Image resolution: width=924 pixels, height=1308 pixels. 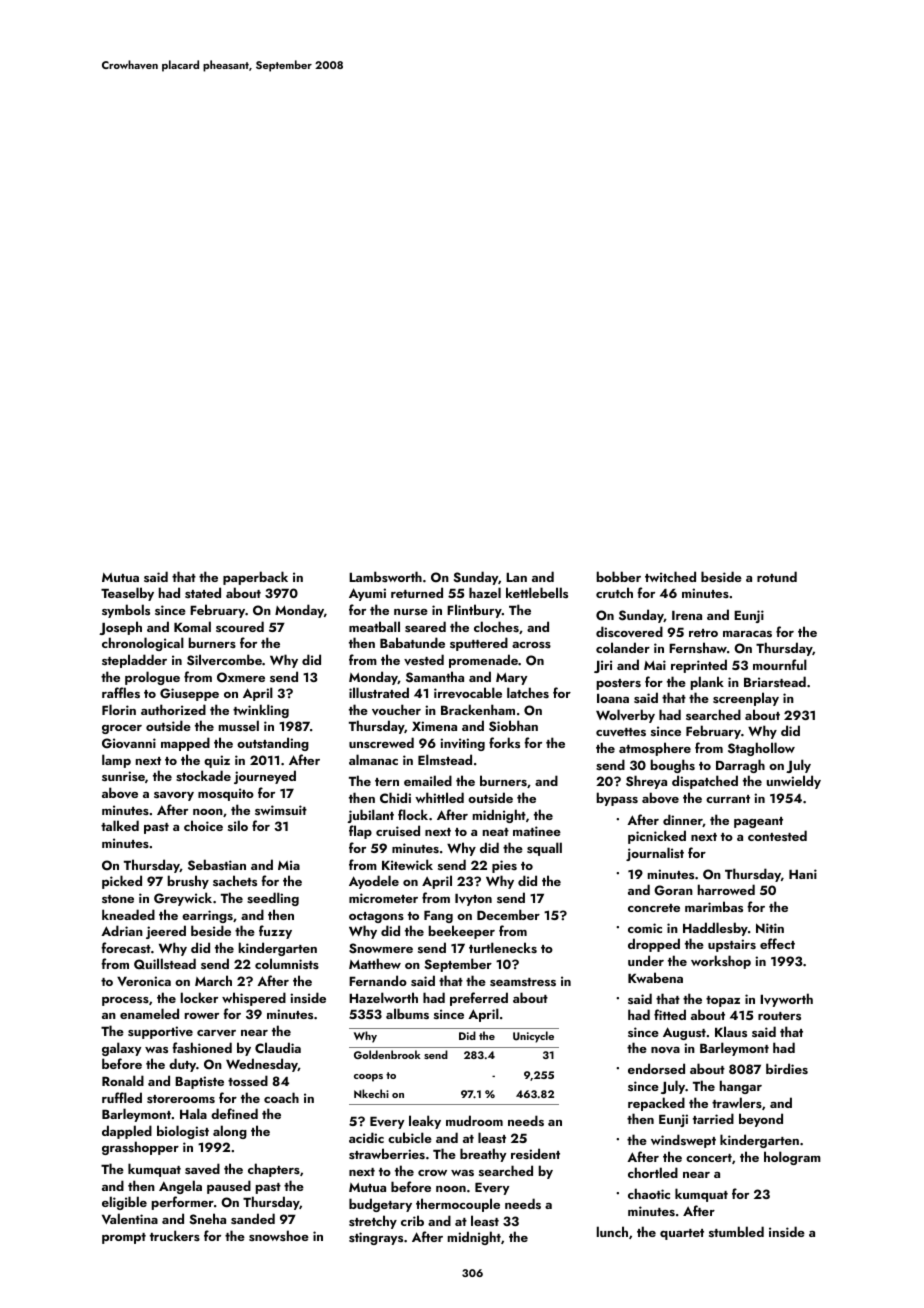 I want to click on journeyed, so click(x=265, y=777).
